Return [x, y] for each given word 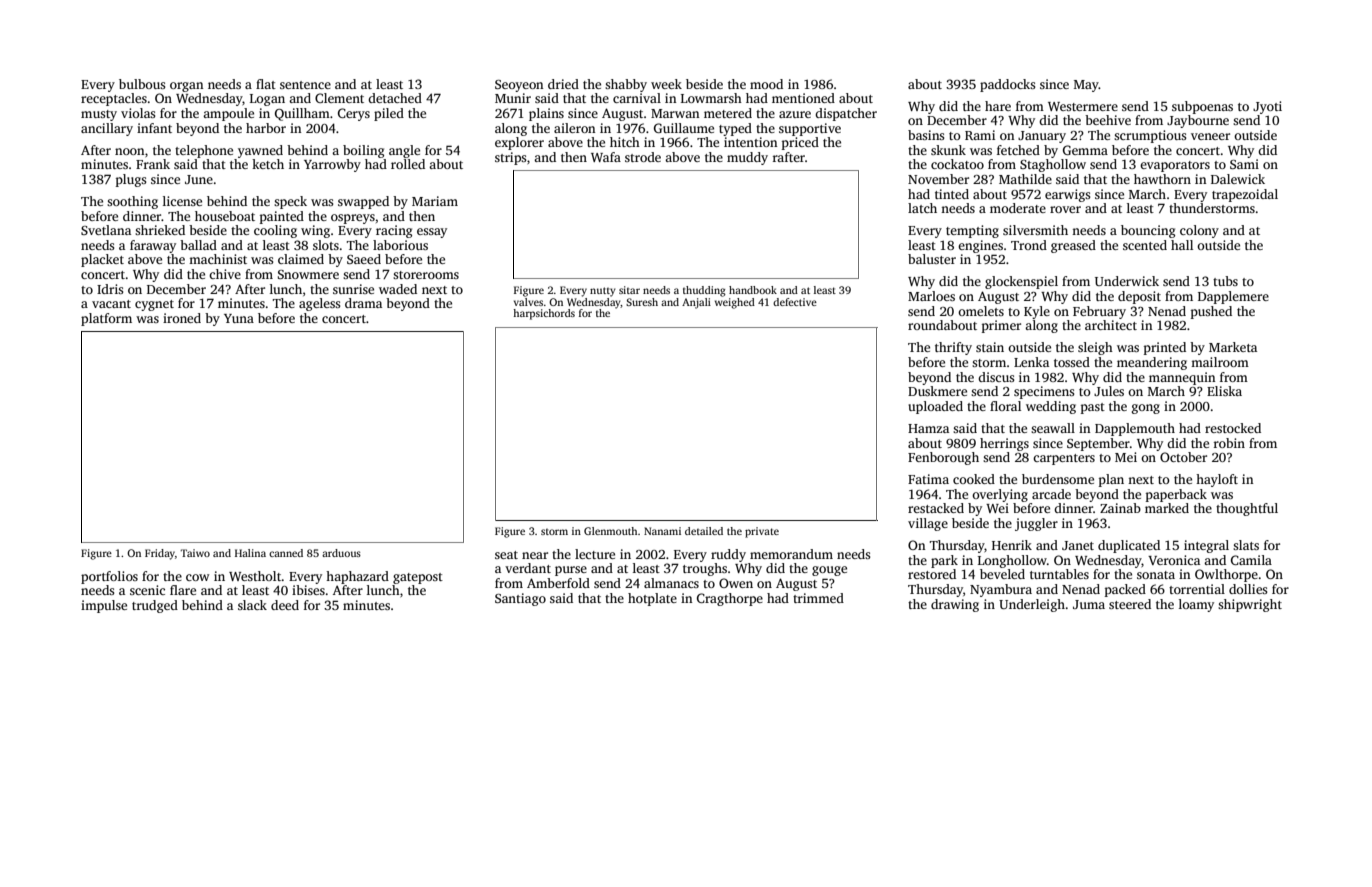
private [762, 532]
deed [285, 605]
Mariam [435, 201]
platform [106, 319]
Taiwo [195, 553]
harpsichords [544, 314]
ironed [182, 318]
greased [1073, 246]
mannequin [1182, 378]
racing [394, 231]
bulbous [142, 84]
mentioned [803, 98]
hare [998, 106]
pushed [1211, 312]
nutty [603, 292]
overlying [1000, 495]
